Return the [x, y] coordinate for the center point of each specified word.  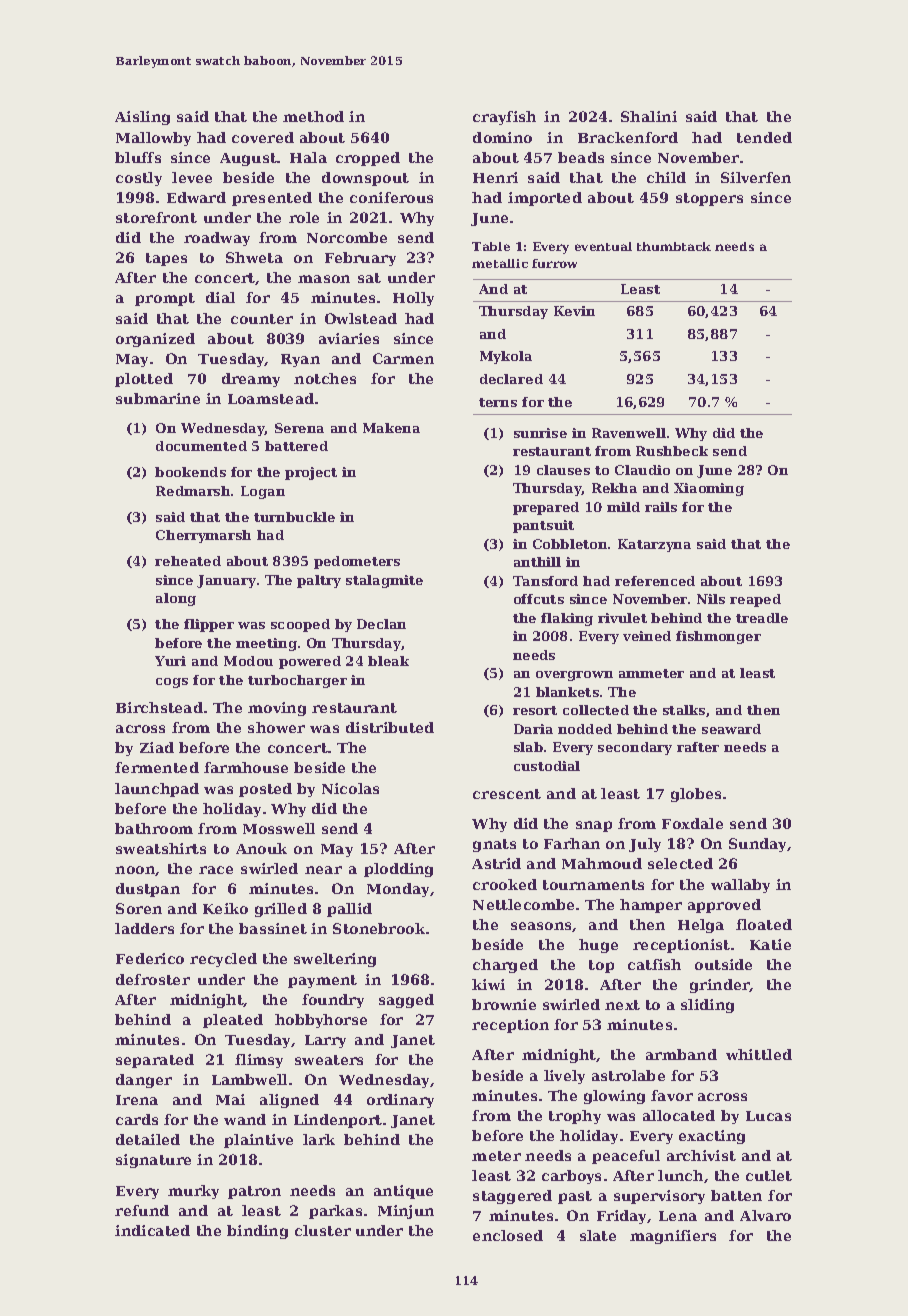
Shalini [649, 116]
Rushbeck [672, 451]
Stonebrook [379, 928]
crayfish [504, 118]
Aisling [142, 118]
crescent [507, 794]
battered [296, 446]
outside [723, 964]
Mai [230, 1099]
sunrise [540, 433]
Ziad [157, 747]
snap [594, 826]
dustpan [148, 890]
